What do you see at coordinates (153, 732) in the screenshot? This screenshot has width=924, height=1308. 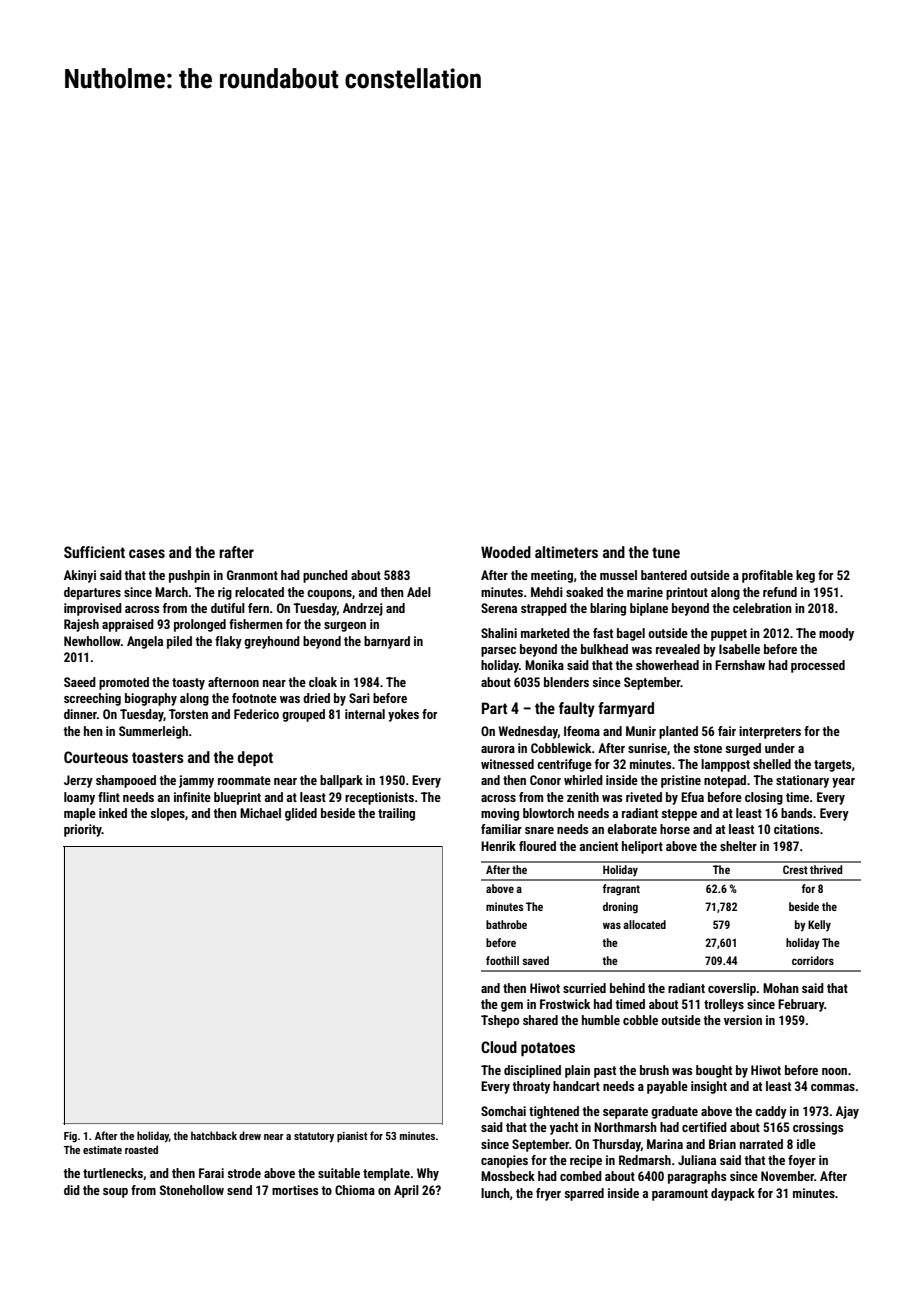 I see `Summerleigh` at bounding box center [153, 732].
